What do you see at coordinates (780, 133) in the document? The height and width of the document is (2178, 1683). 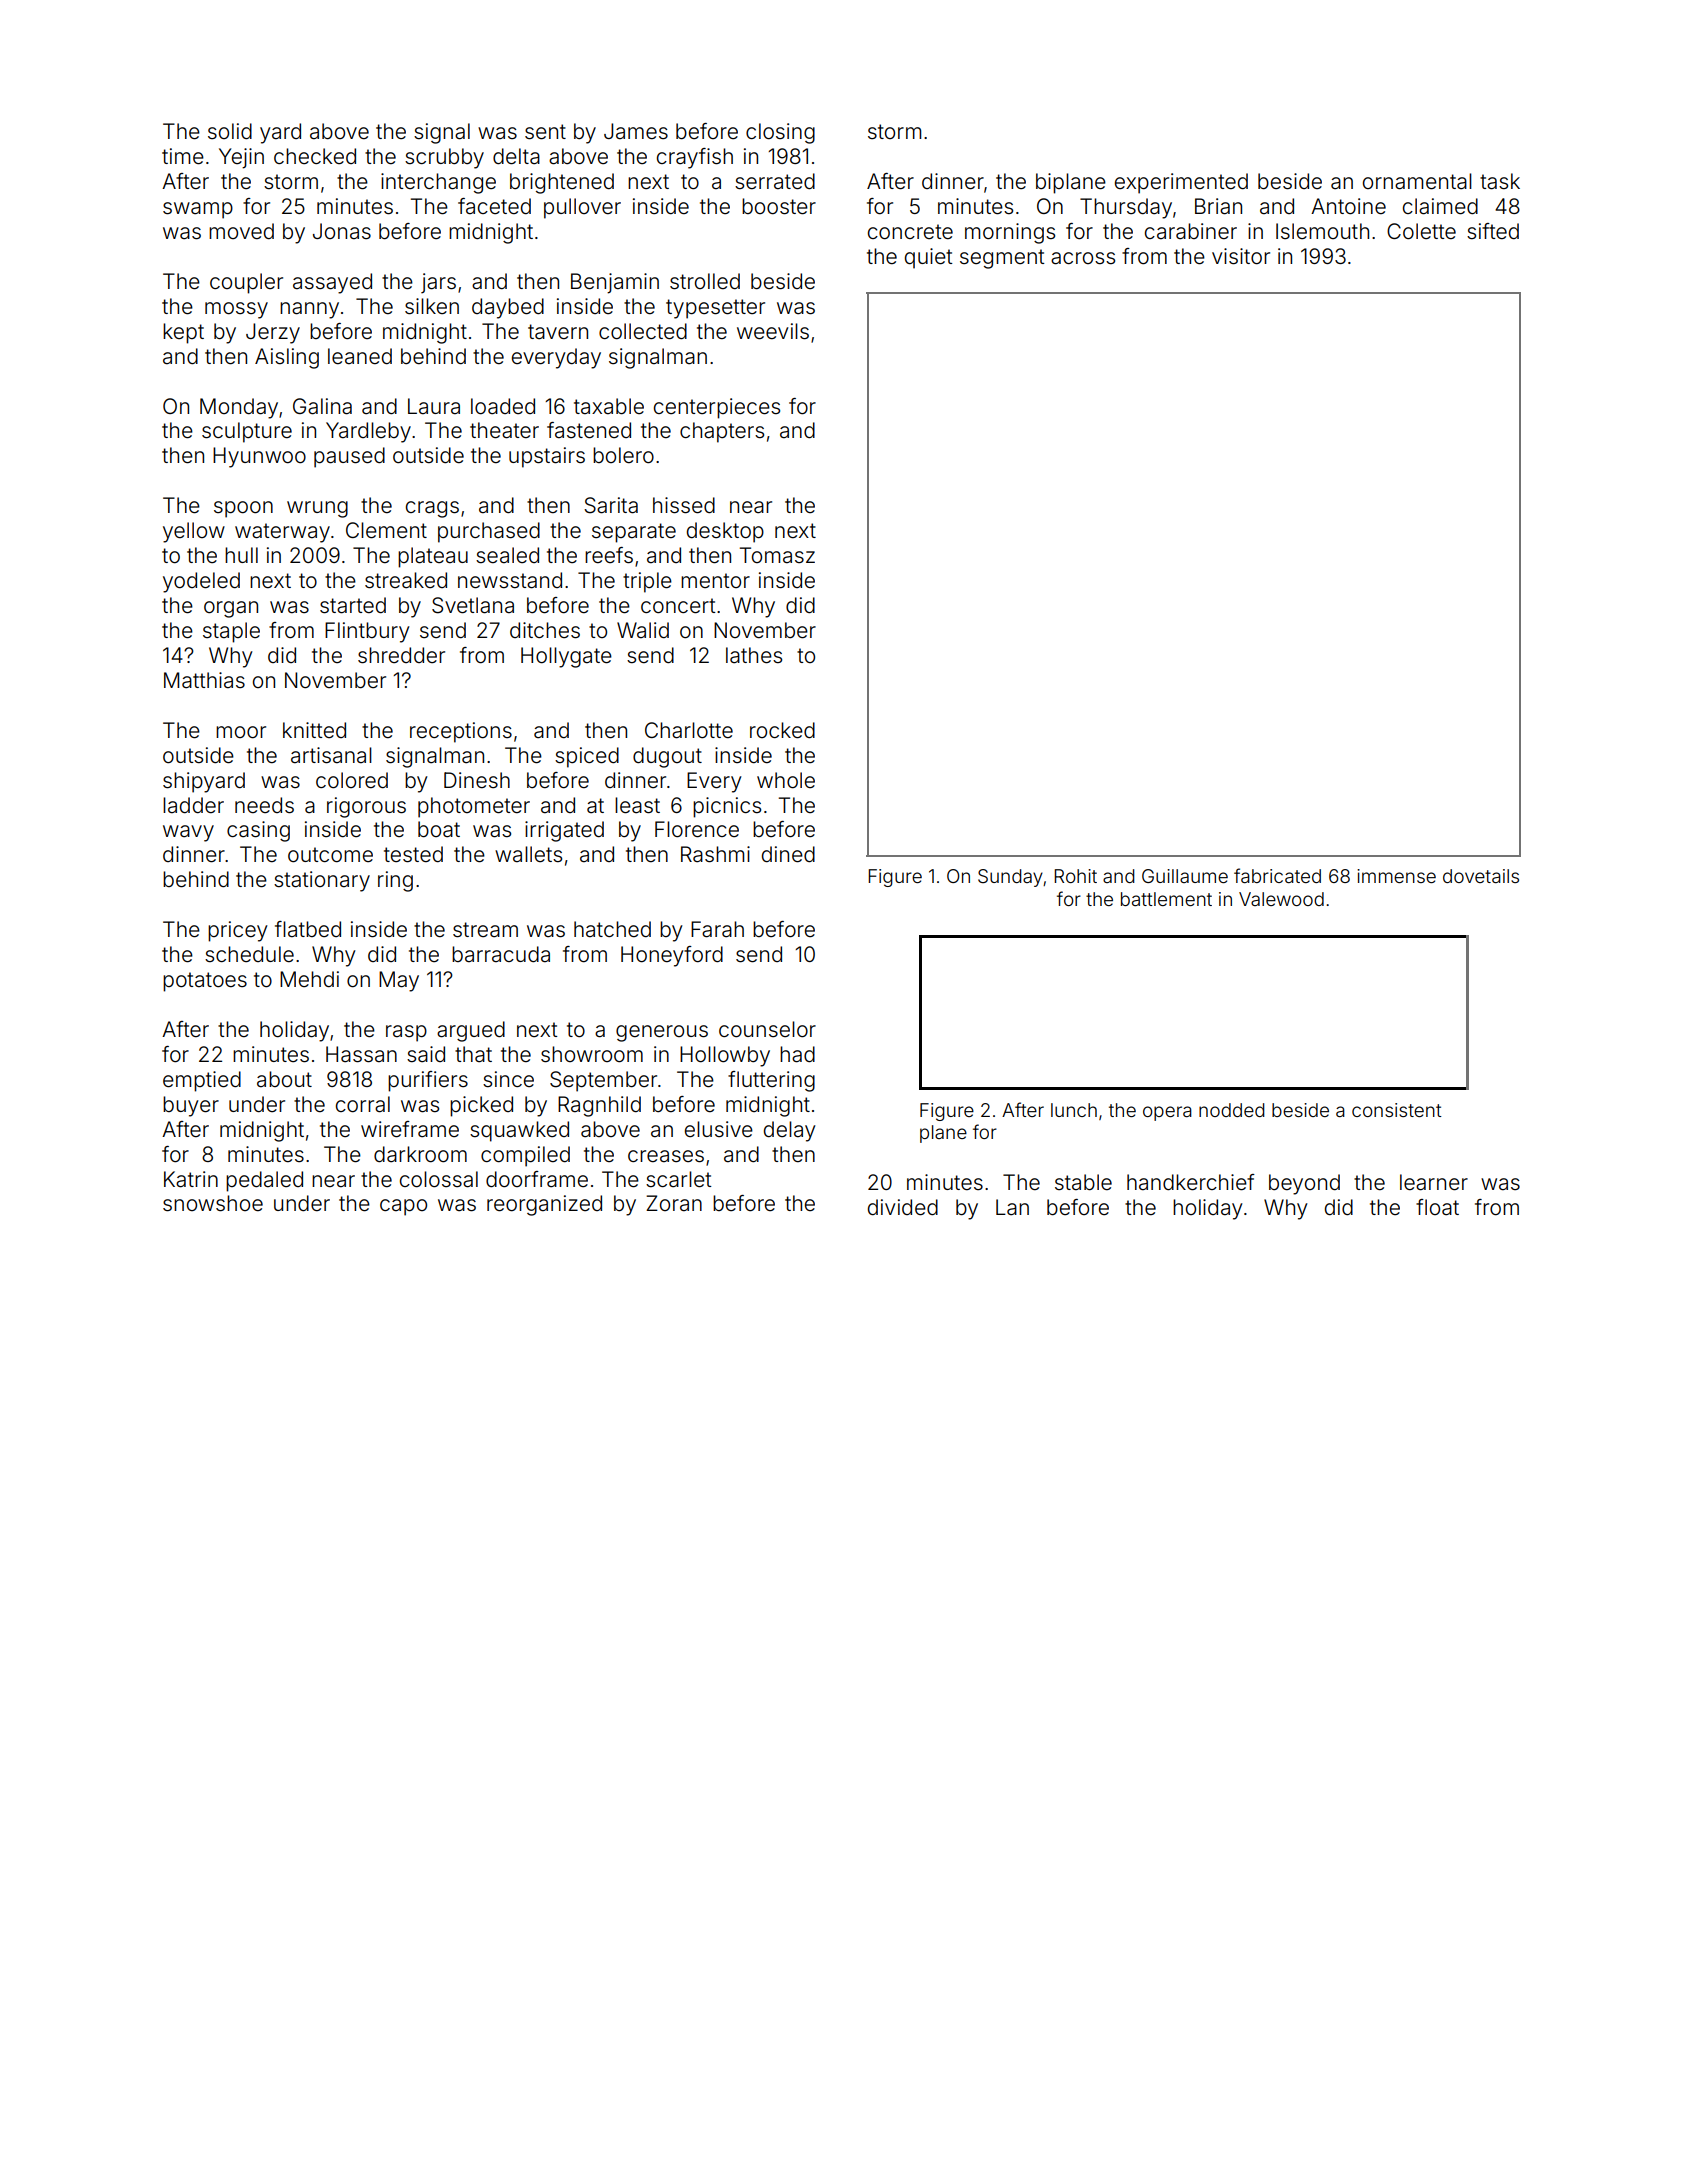 I see `closing` at bounding box center [780, 133].
